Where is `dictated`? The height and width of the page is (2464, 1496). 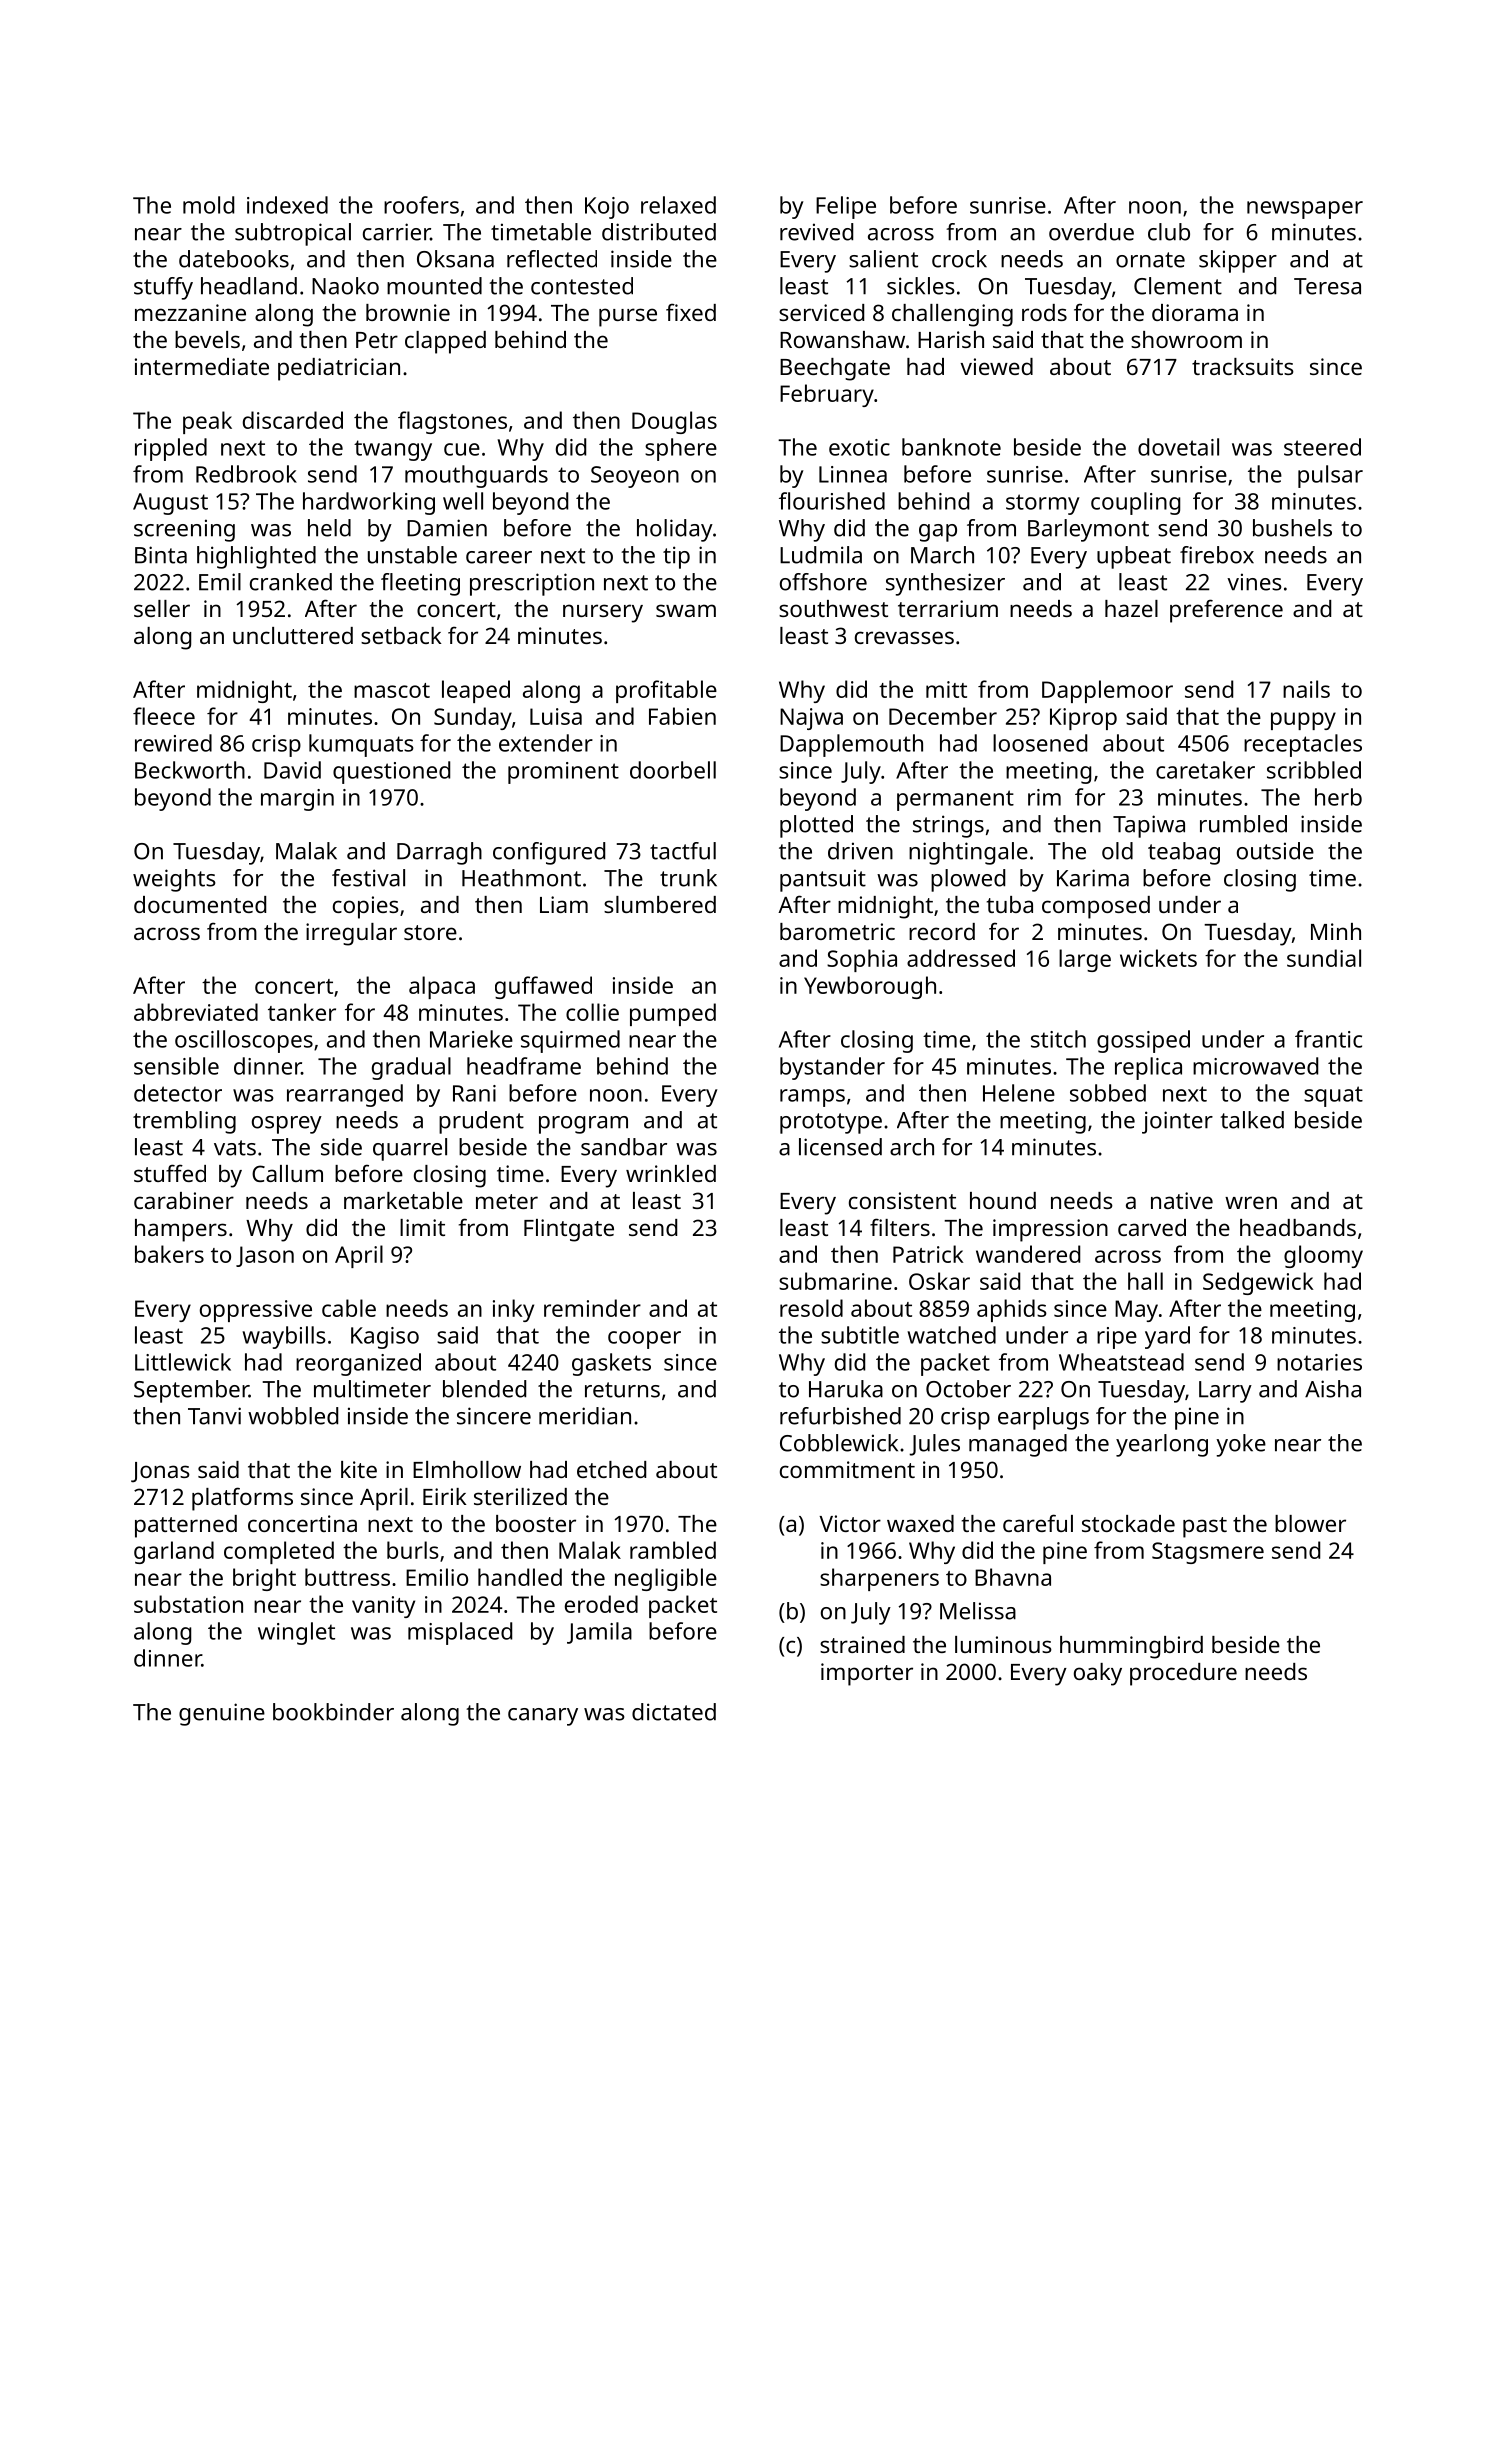
dictated is located at coordinates (674, 1712).
